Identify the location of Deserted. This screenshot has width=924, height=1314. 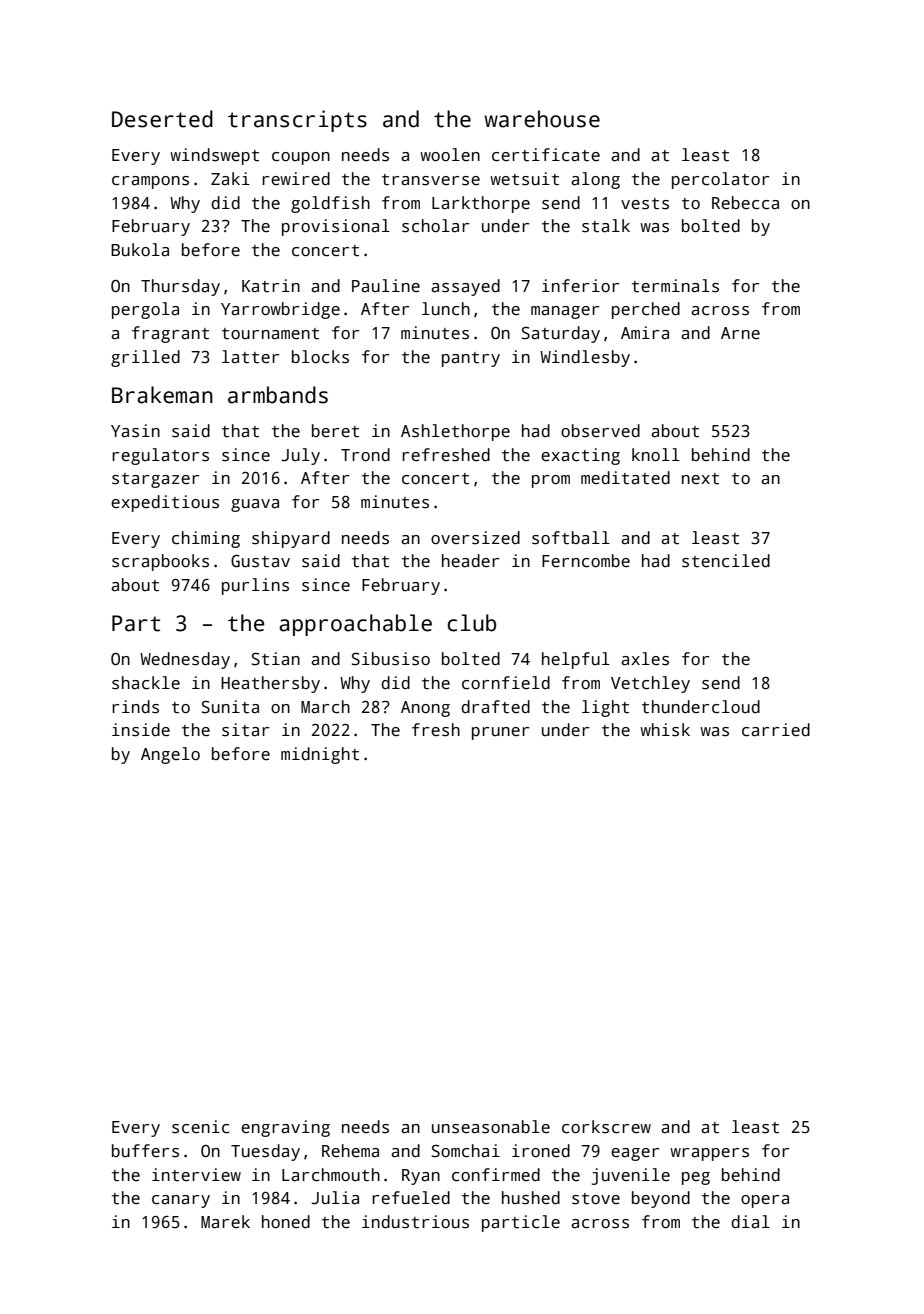
(162, 119).
